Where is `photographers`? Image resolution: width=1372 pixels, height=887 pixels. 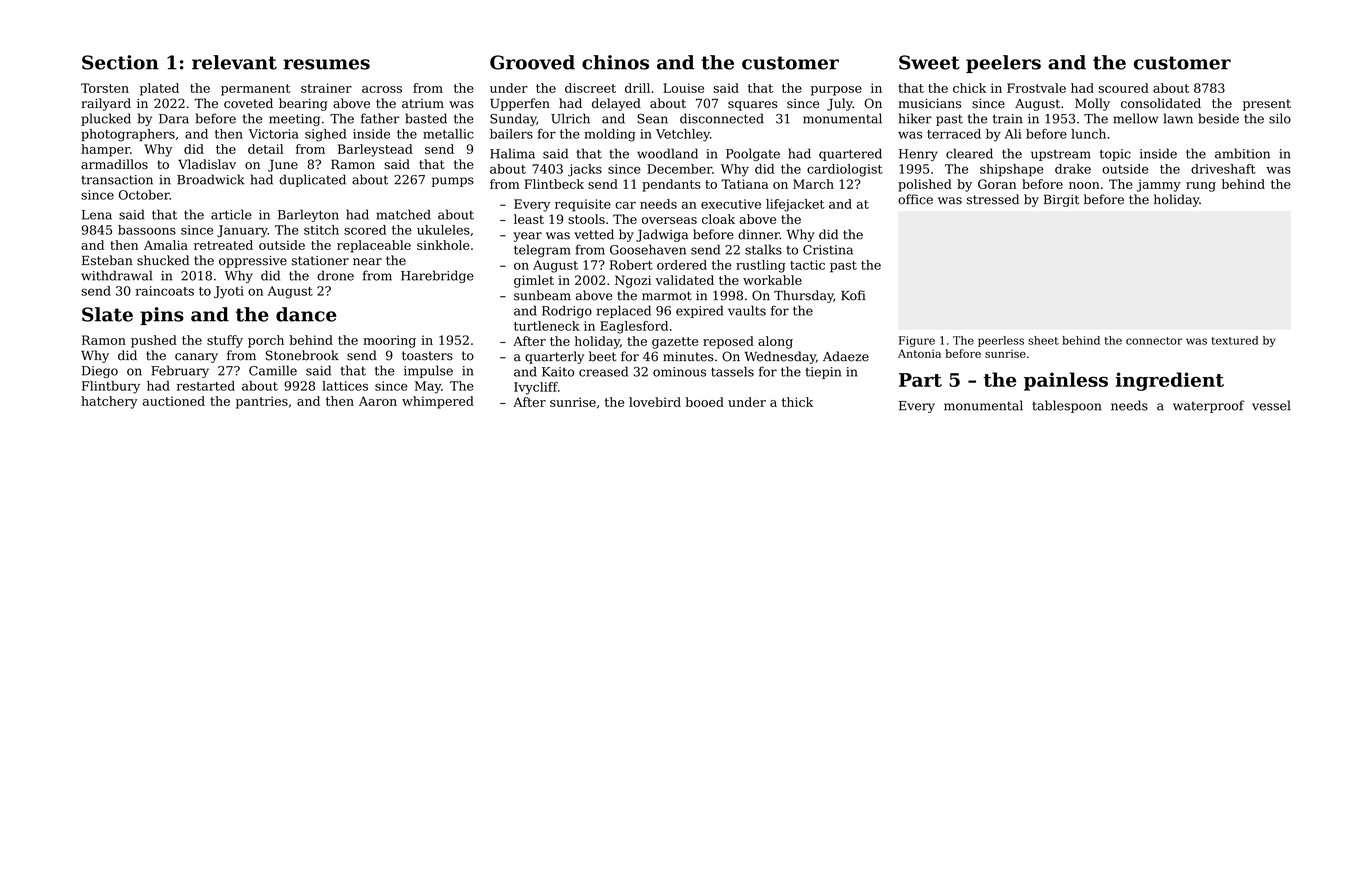 photographers is located at coordinates (128, 135).
